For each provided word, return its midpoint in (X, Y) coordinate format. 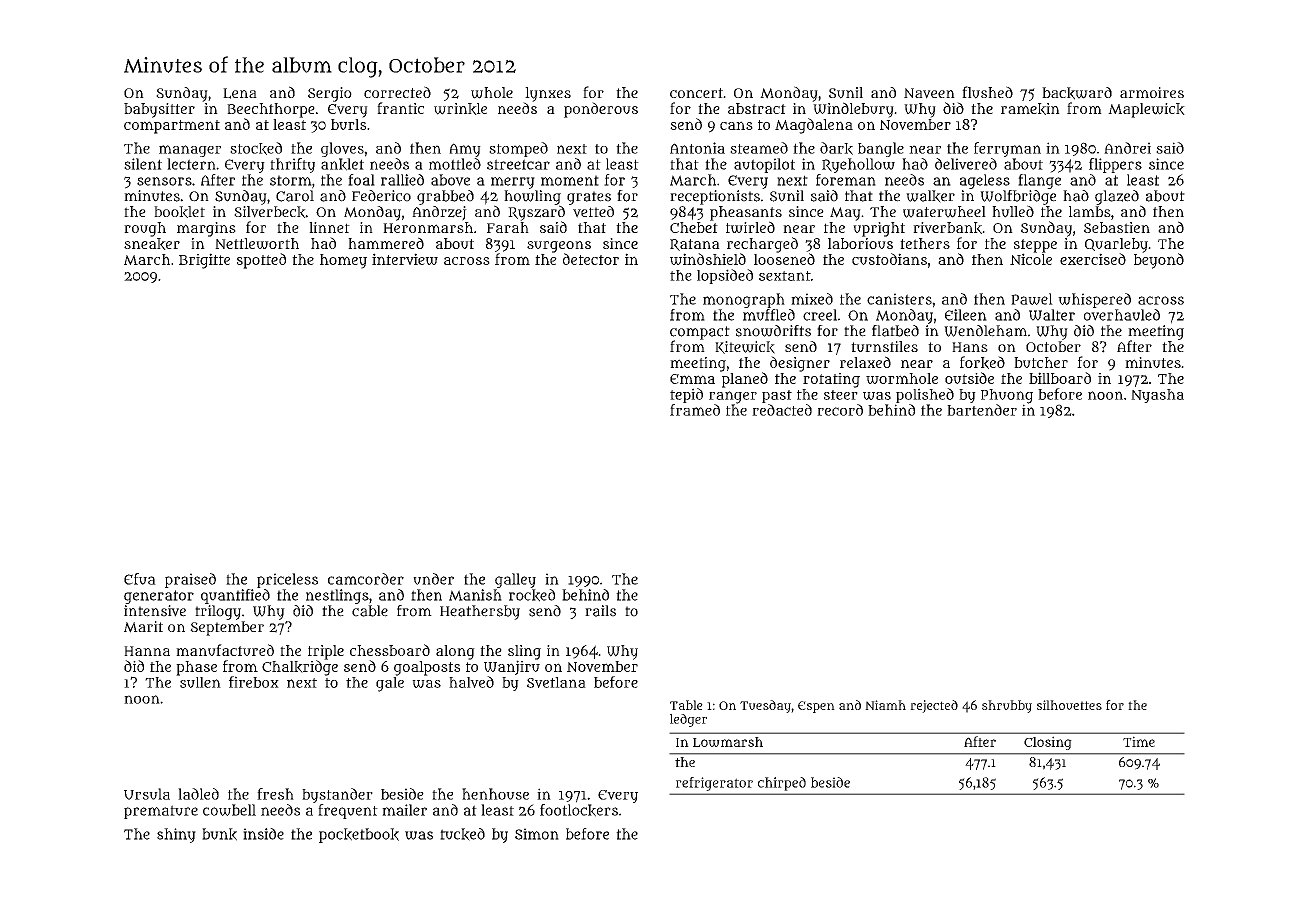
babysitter (159, 110)
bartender (982, 410)
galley (515, 580)
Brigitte (204, 261)
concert (696, 93)
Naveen (929, 93)
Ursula (147, 794)
